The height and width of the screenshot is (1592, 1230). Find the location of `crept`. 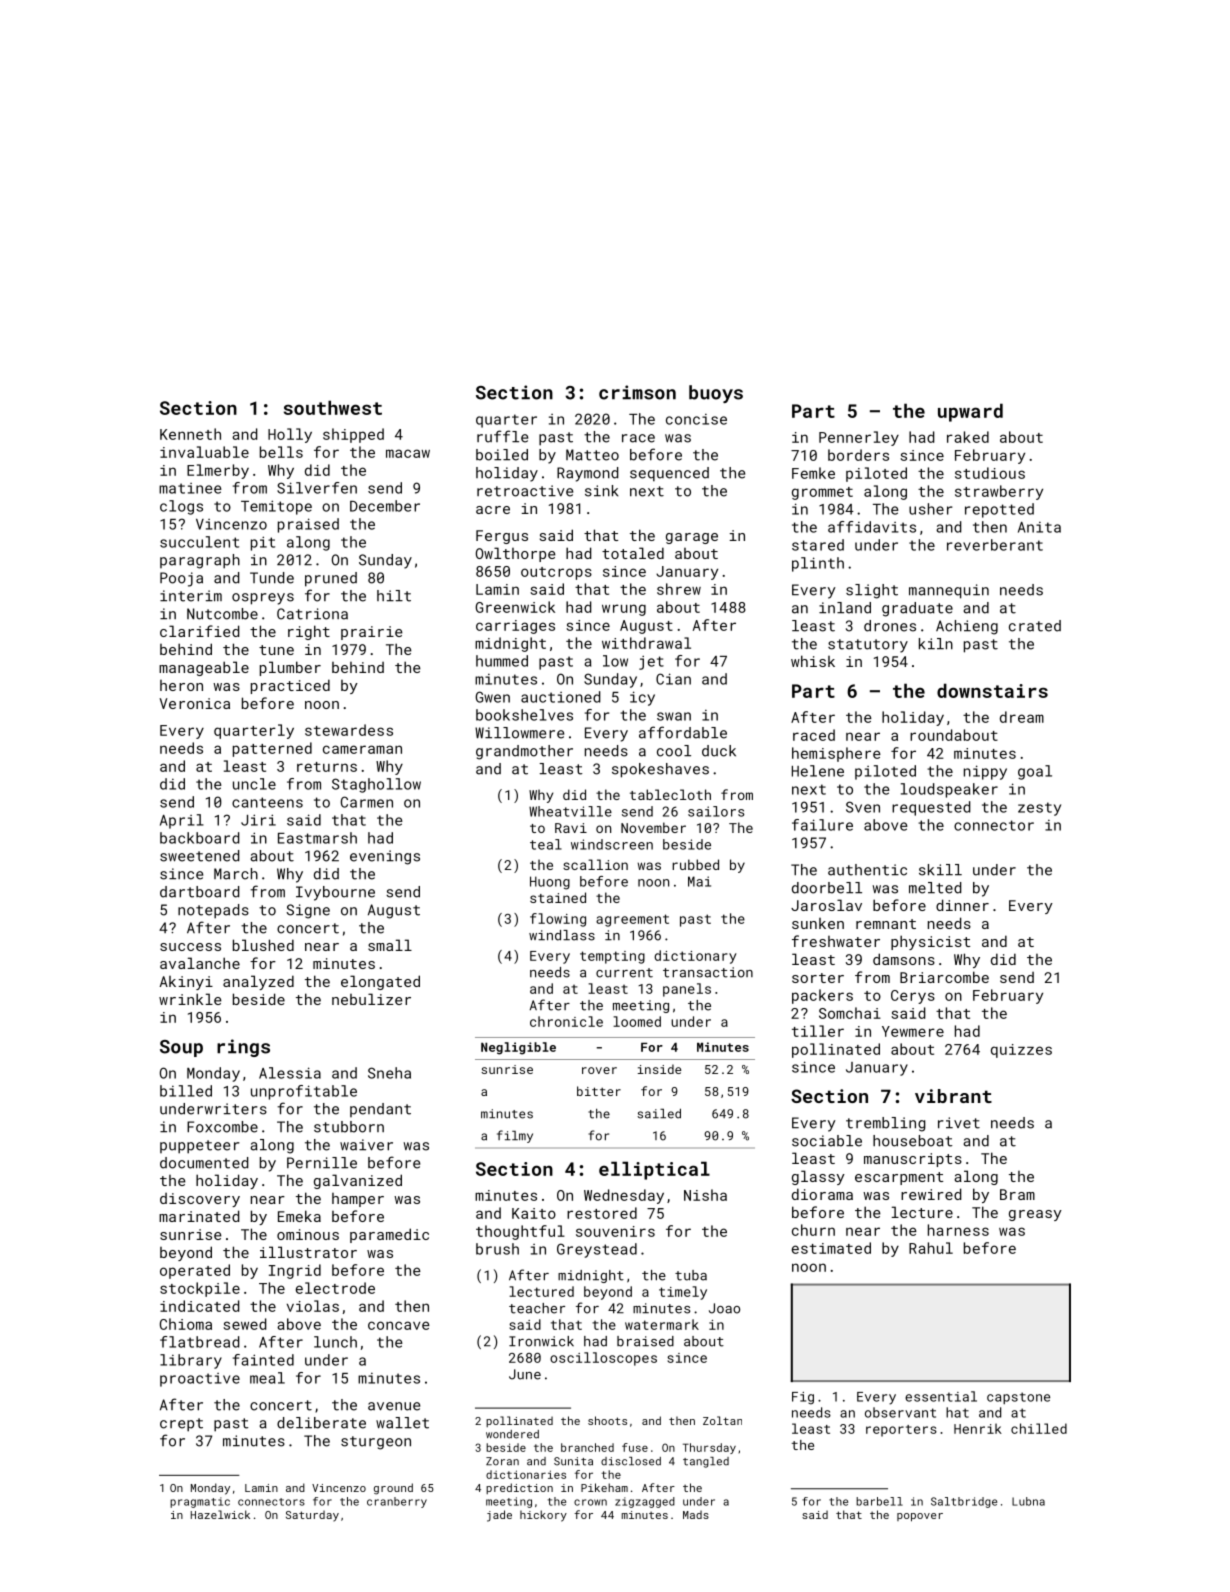

crept is located at coordinates (181, 1425).
